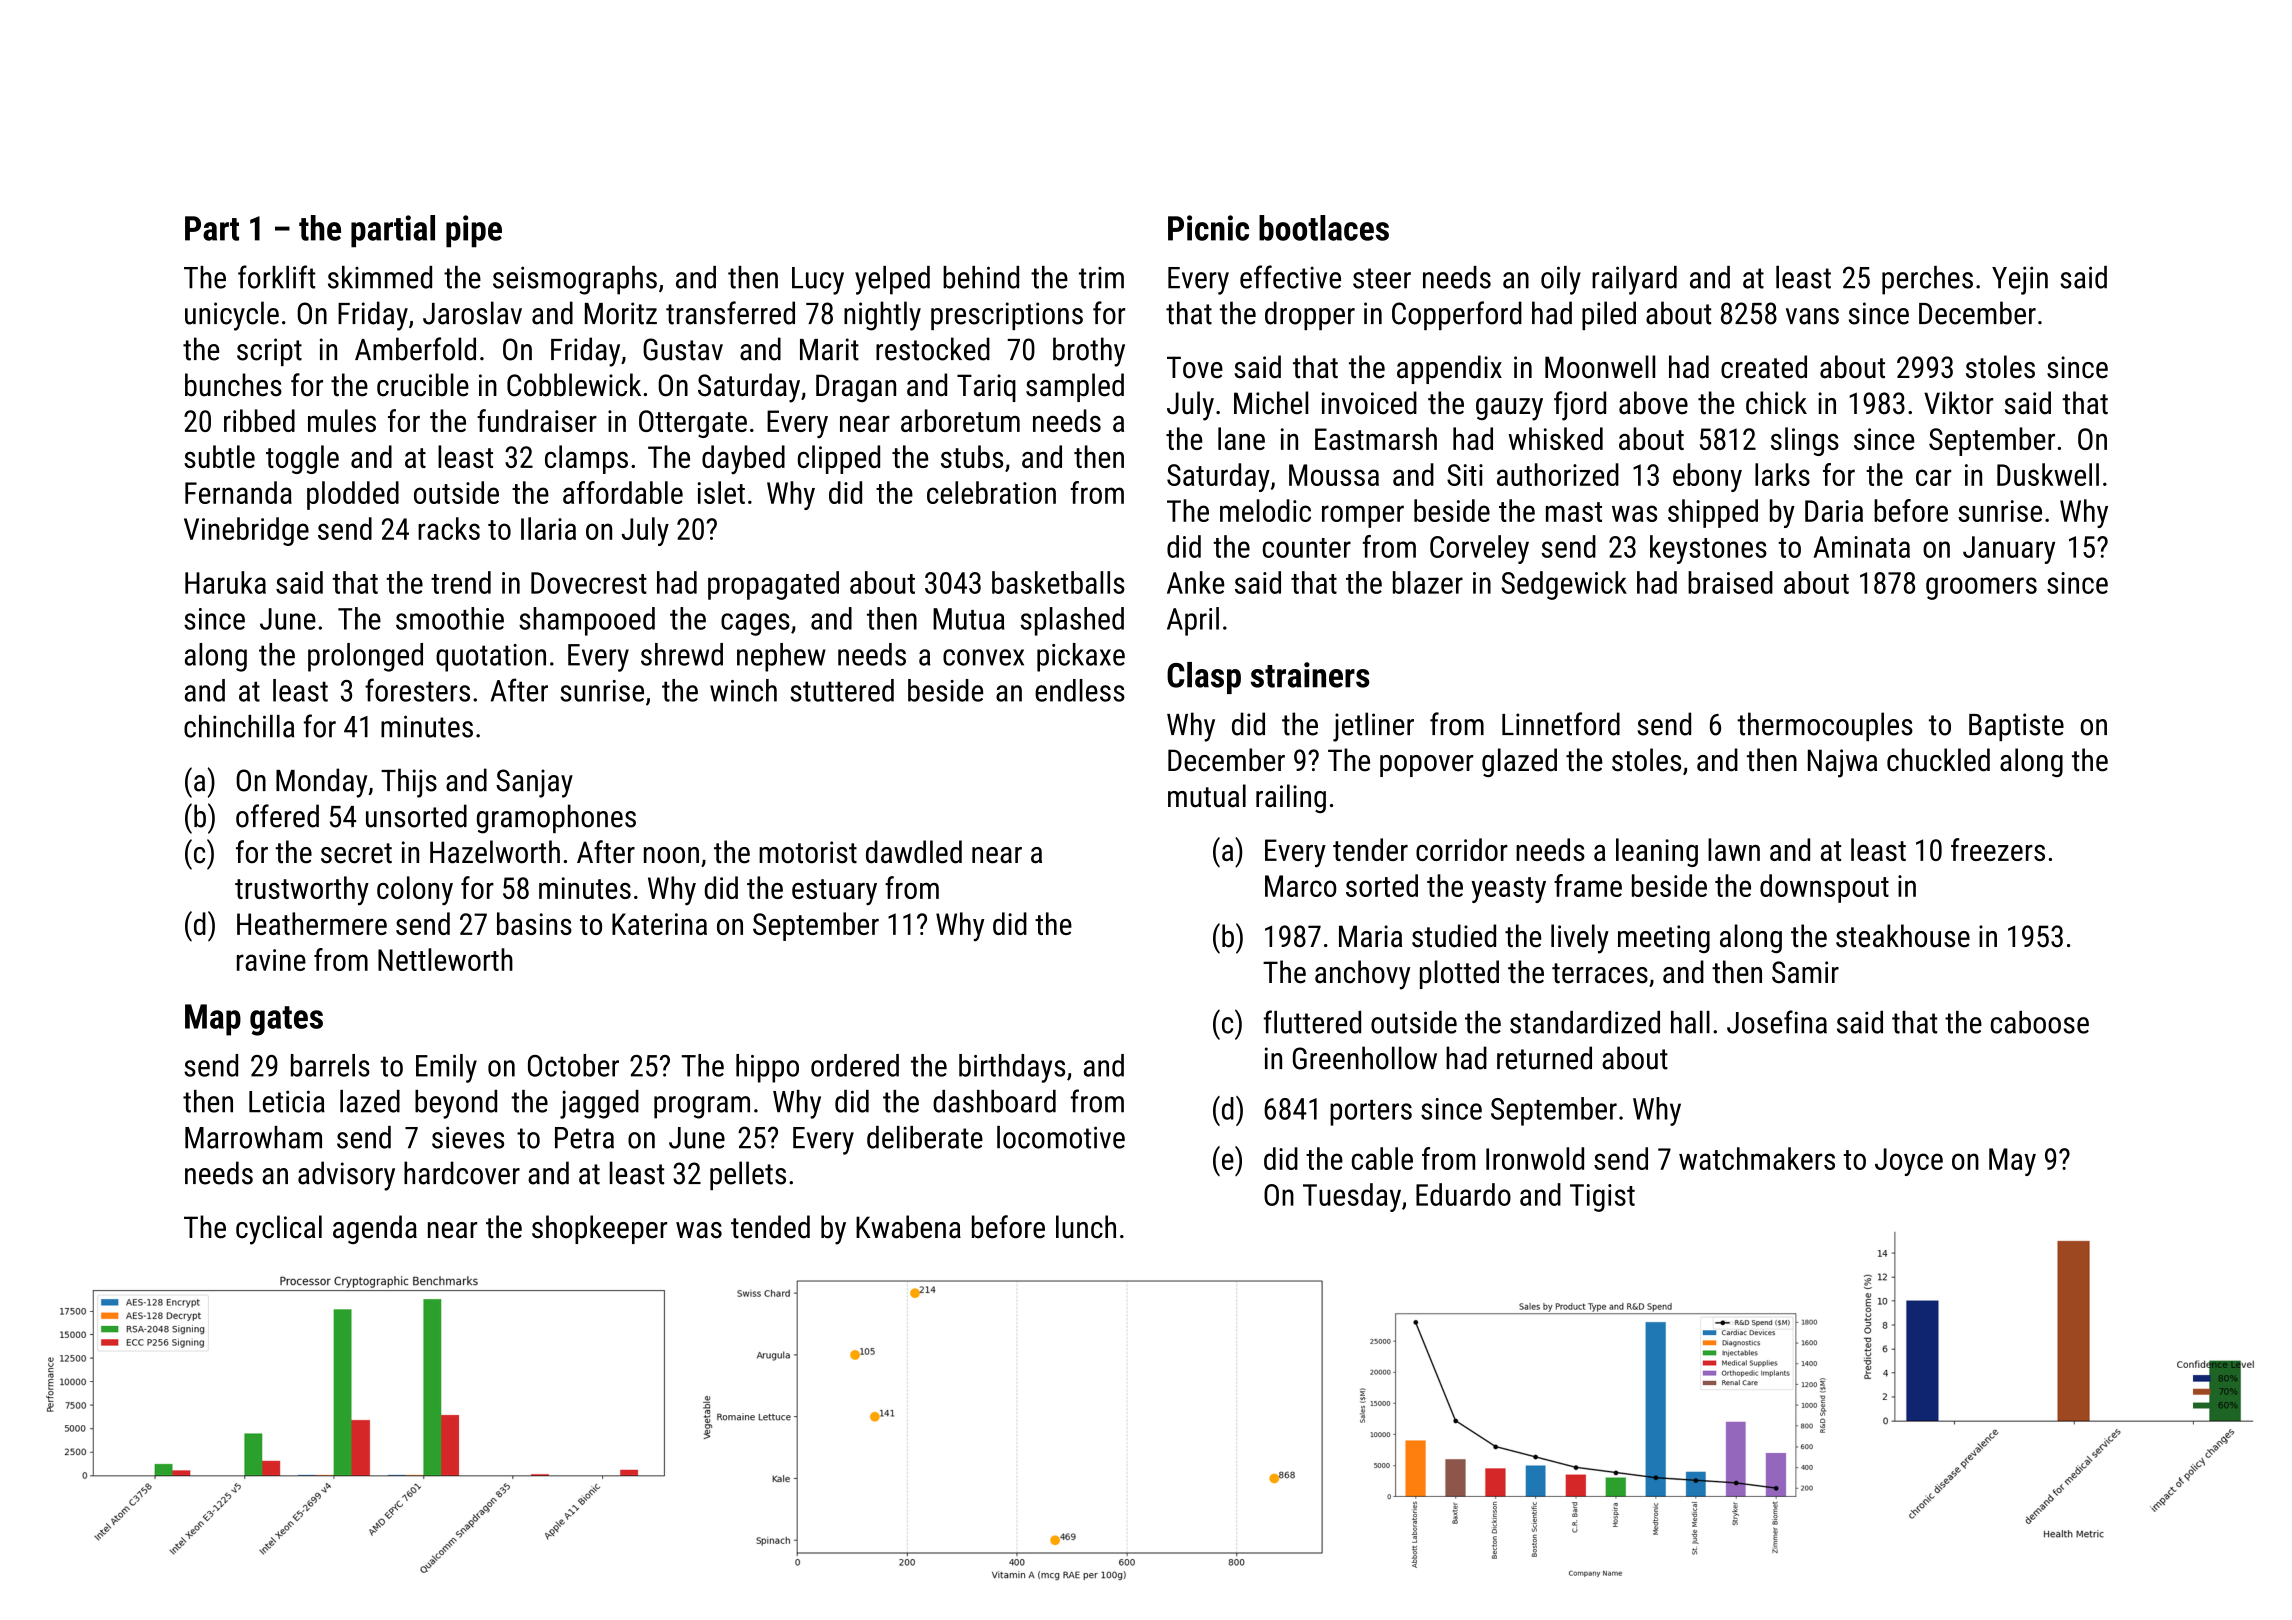 The width and height of the image is (2292, 1620). I want to click on Josefina, so click(1777, 1022).
